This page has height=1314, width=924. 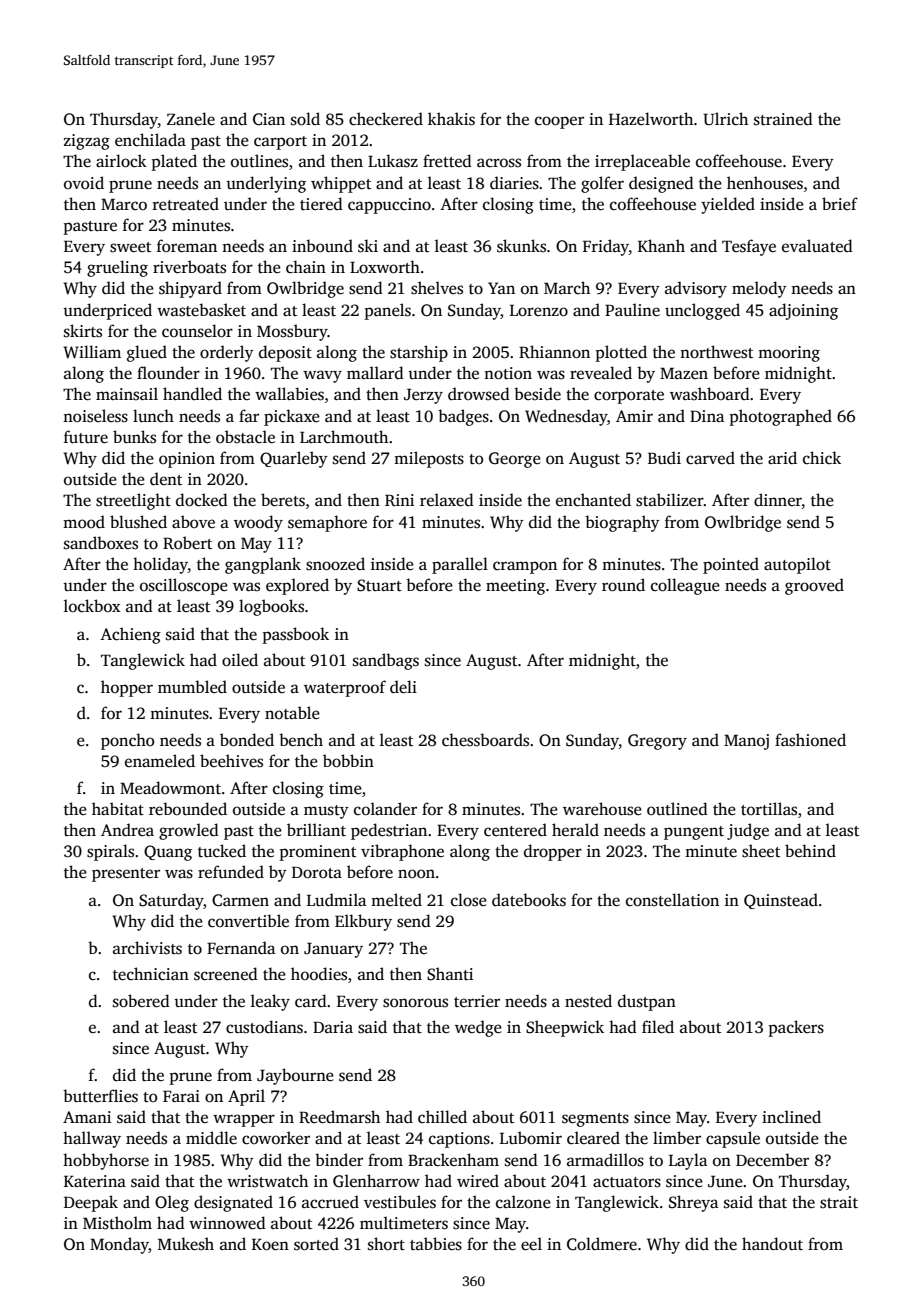 I want to click on brief, so click(x=840, y=203).
